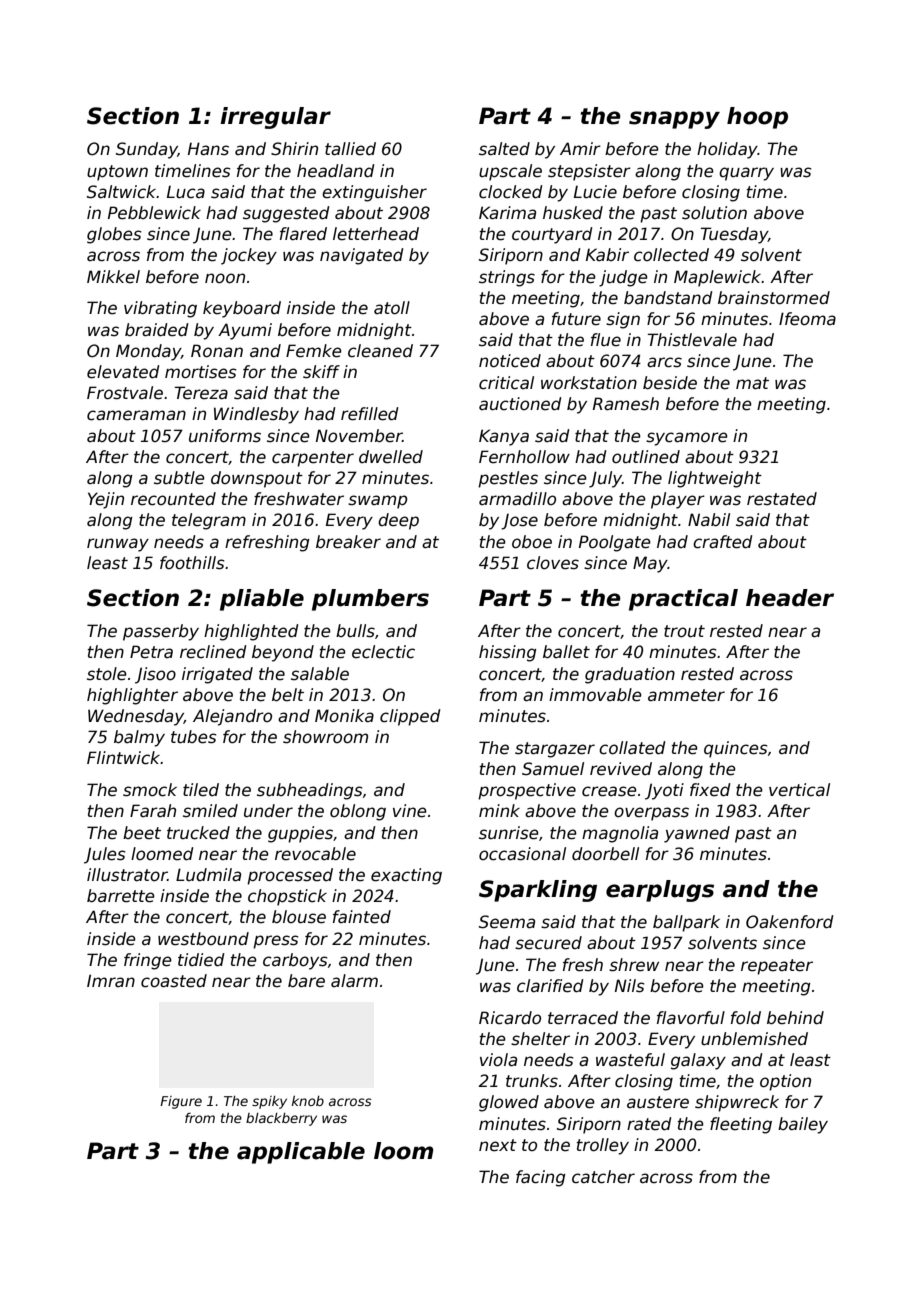 The image size is (924, 1308). What do you see at coordinates (799, 790) in the image?
I see `vertical` at bounding box center [799, 790].
